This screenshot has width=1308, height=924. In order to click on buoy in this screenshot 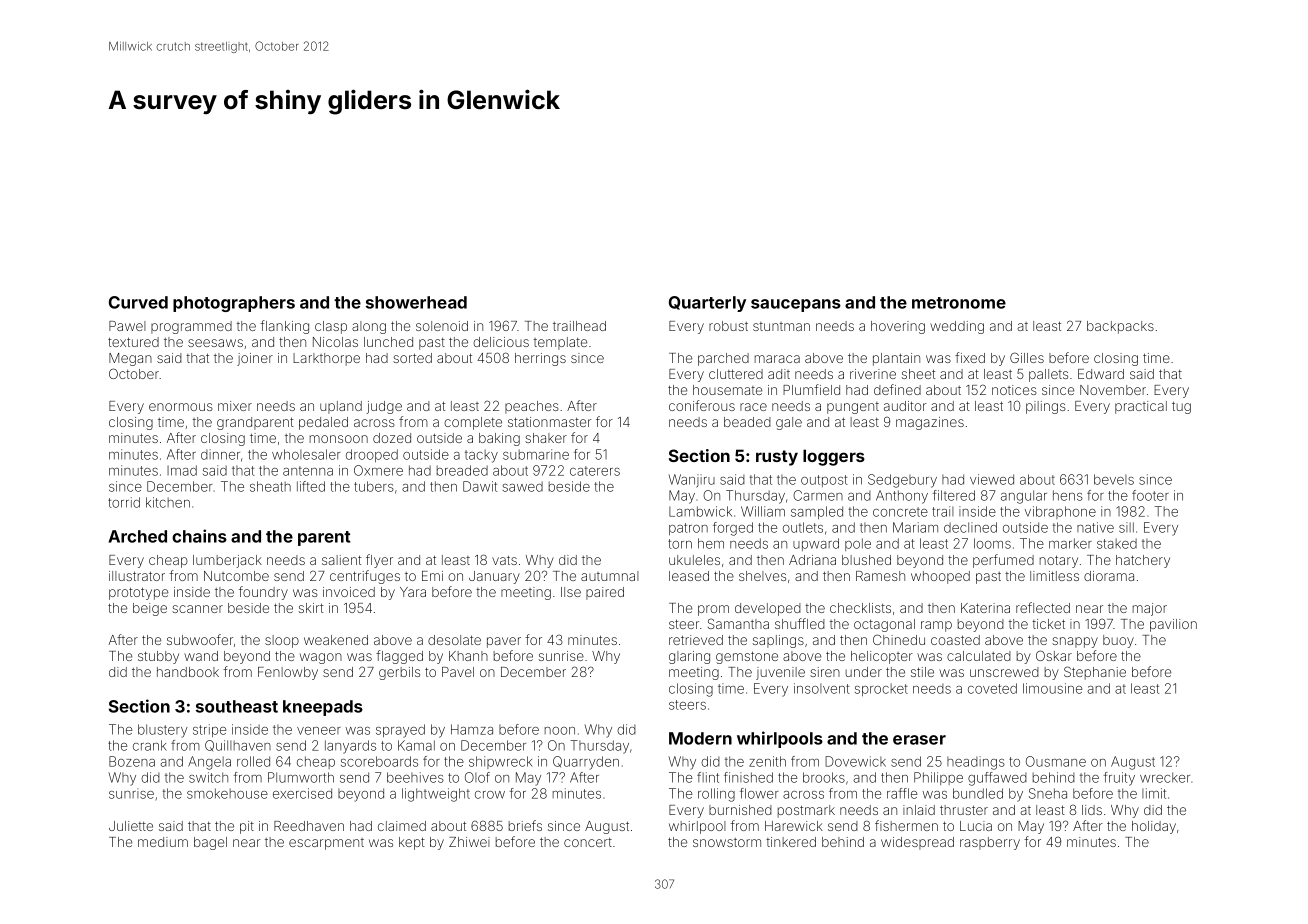, I will do `click(1118, 641)`.
